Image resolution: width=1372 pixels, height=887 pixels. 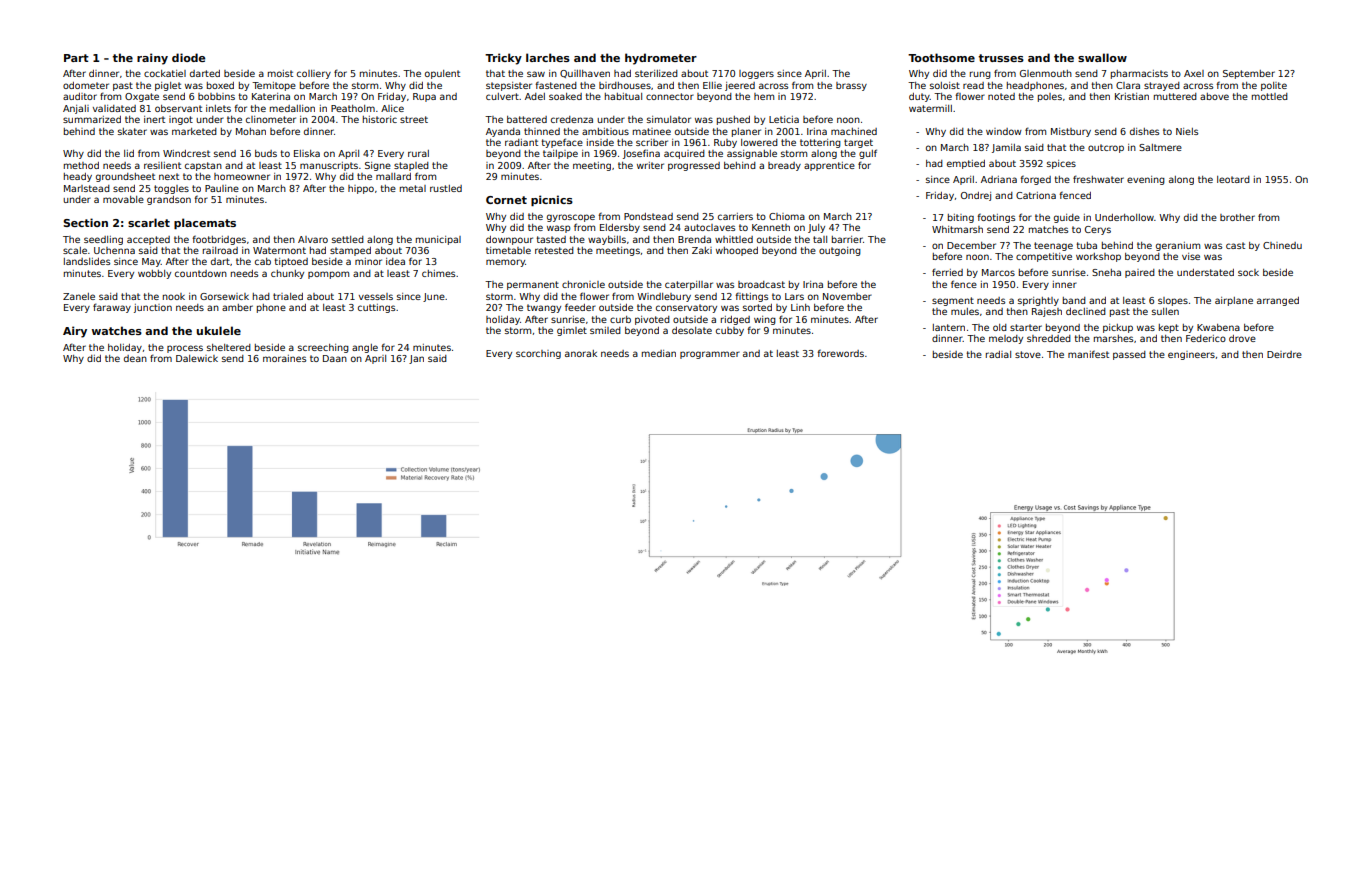 I want to click on larches, so click(x=548, y=57).
